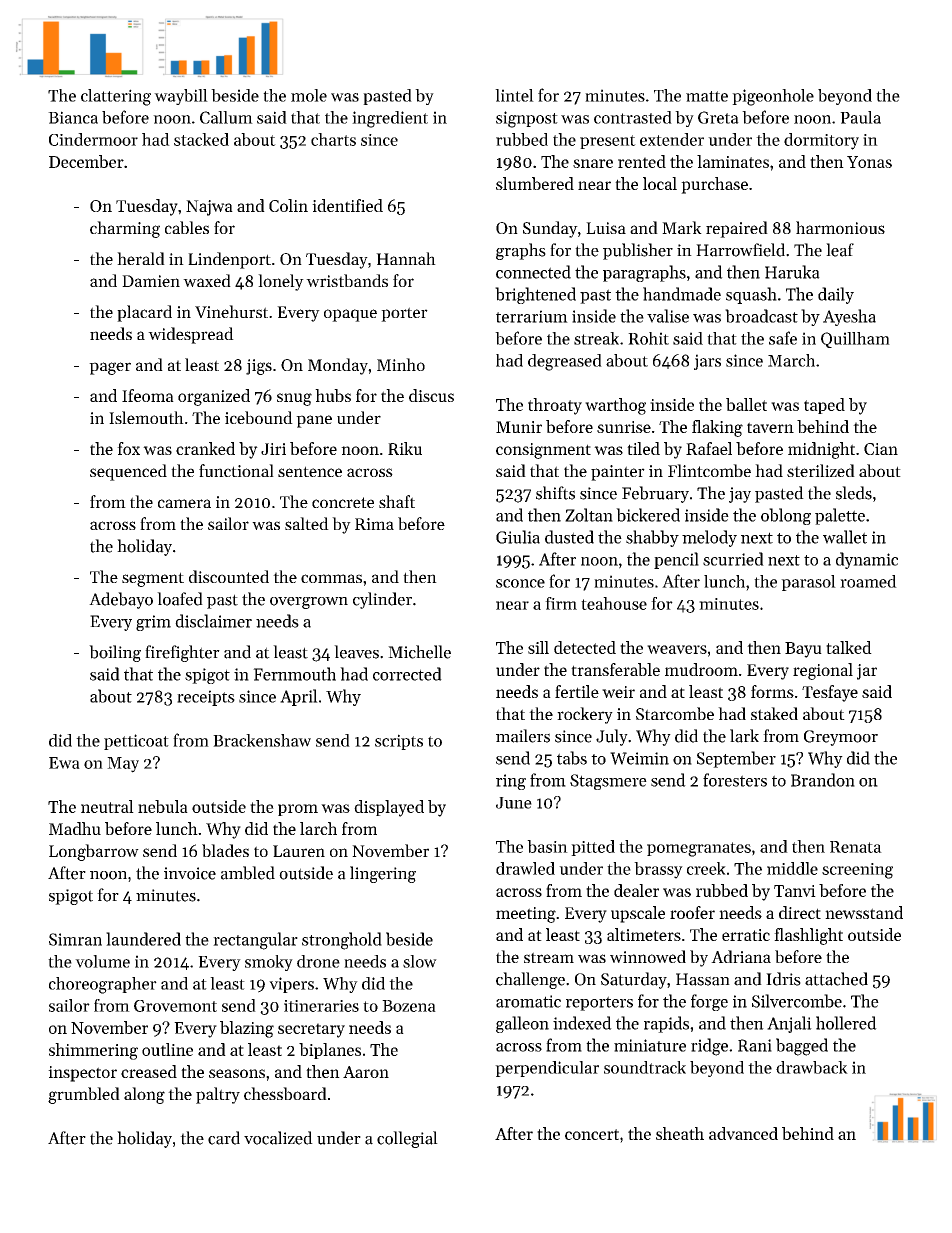  I want to click on volume, so click(102, 961).
